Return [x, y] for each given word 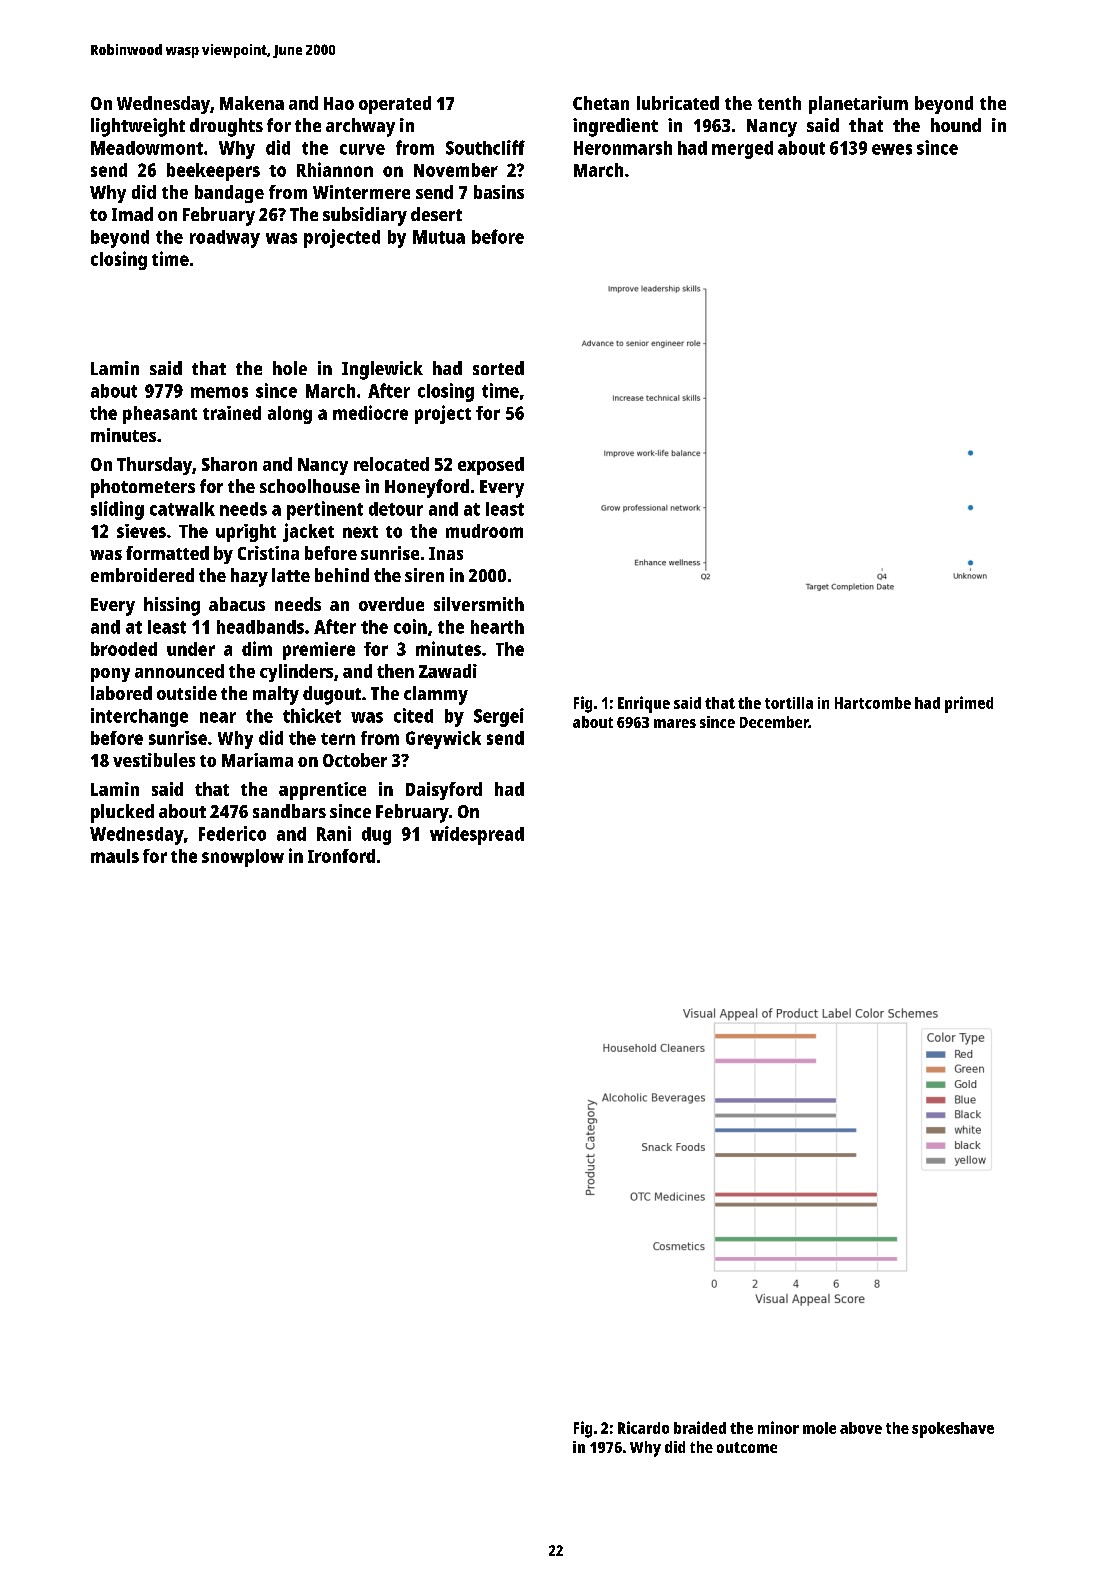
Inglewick [382, 370]
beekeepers [213, 172]
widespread [477, 835]
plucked [122, 813]
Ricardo [643, 1427]
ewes [892, 149]
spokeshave [953, 1430]
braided [700, 1427]
